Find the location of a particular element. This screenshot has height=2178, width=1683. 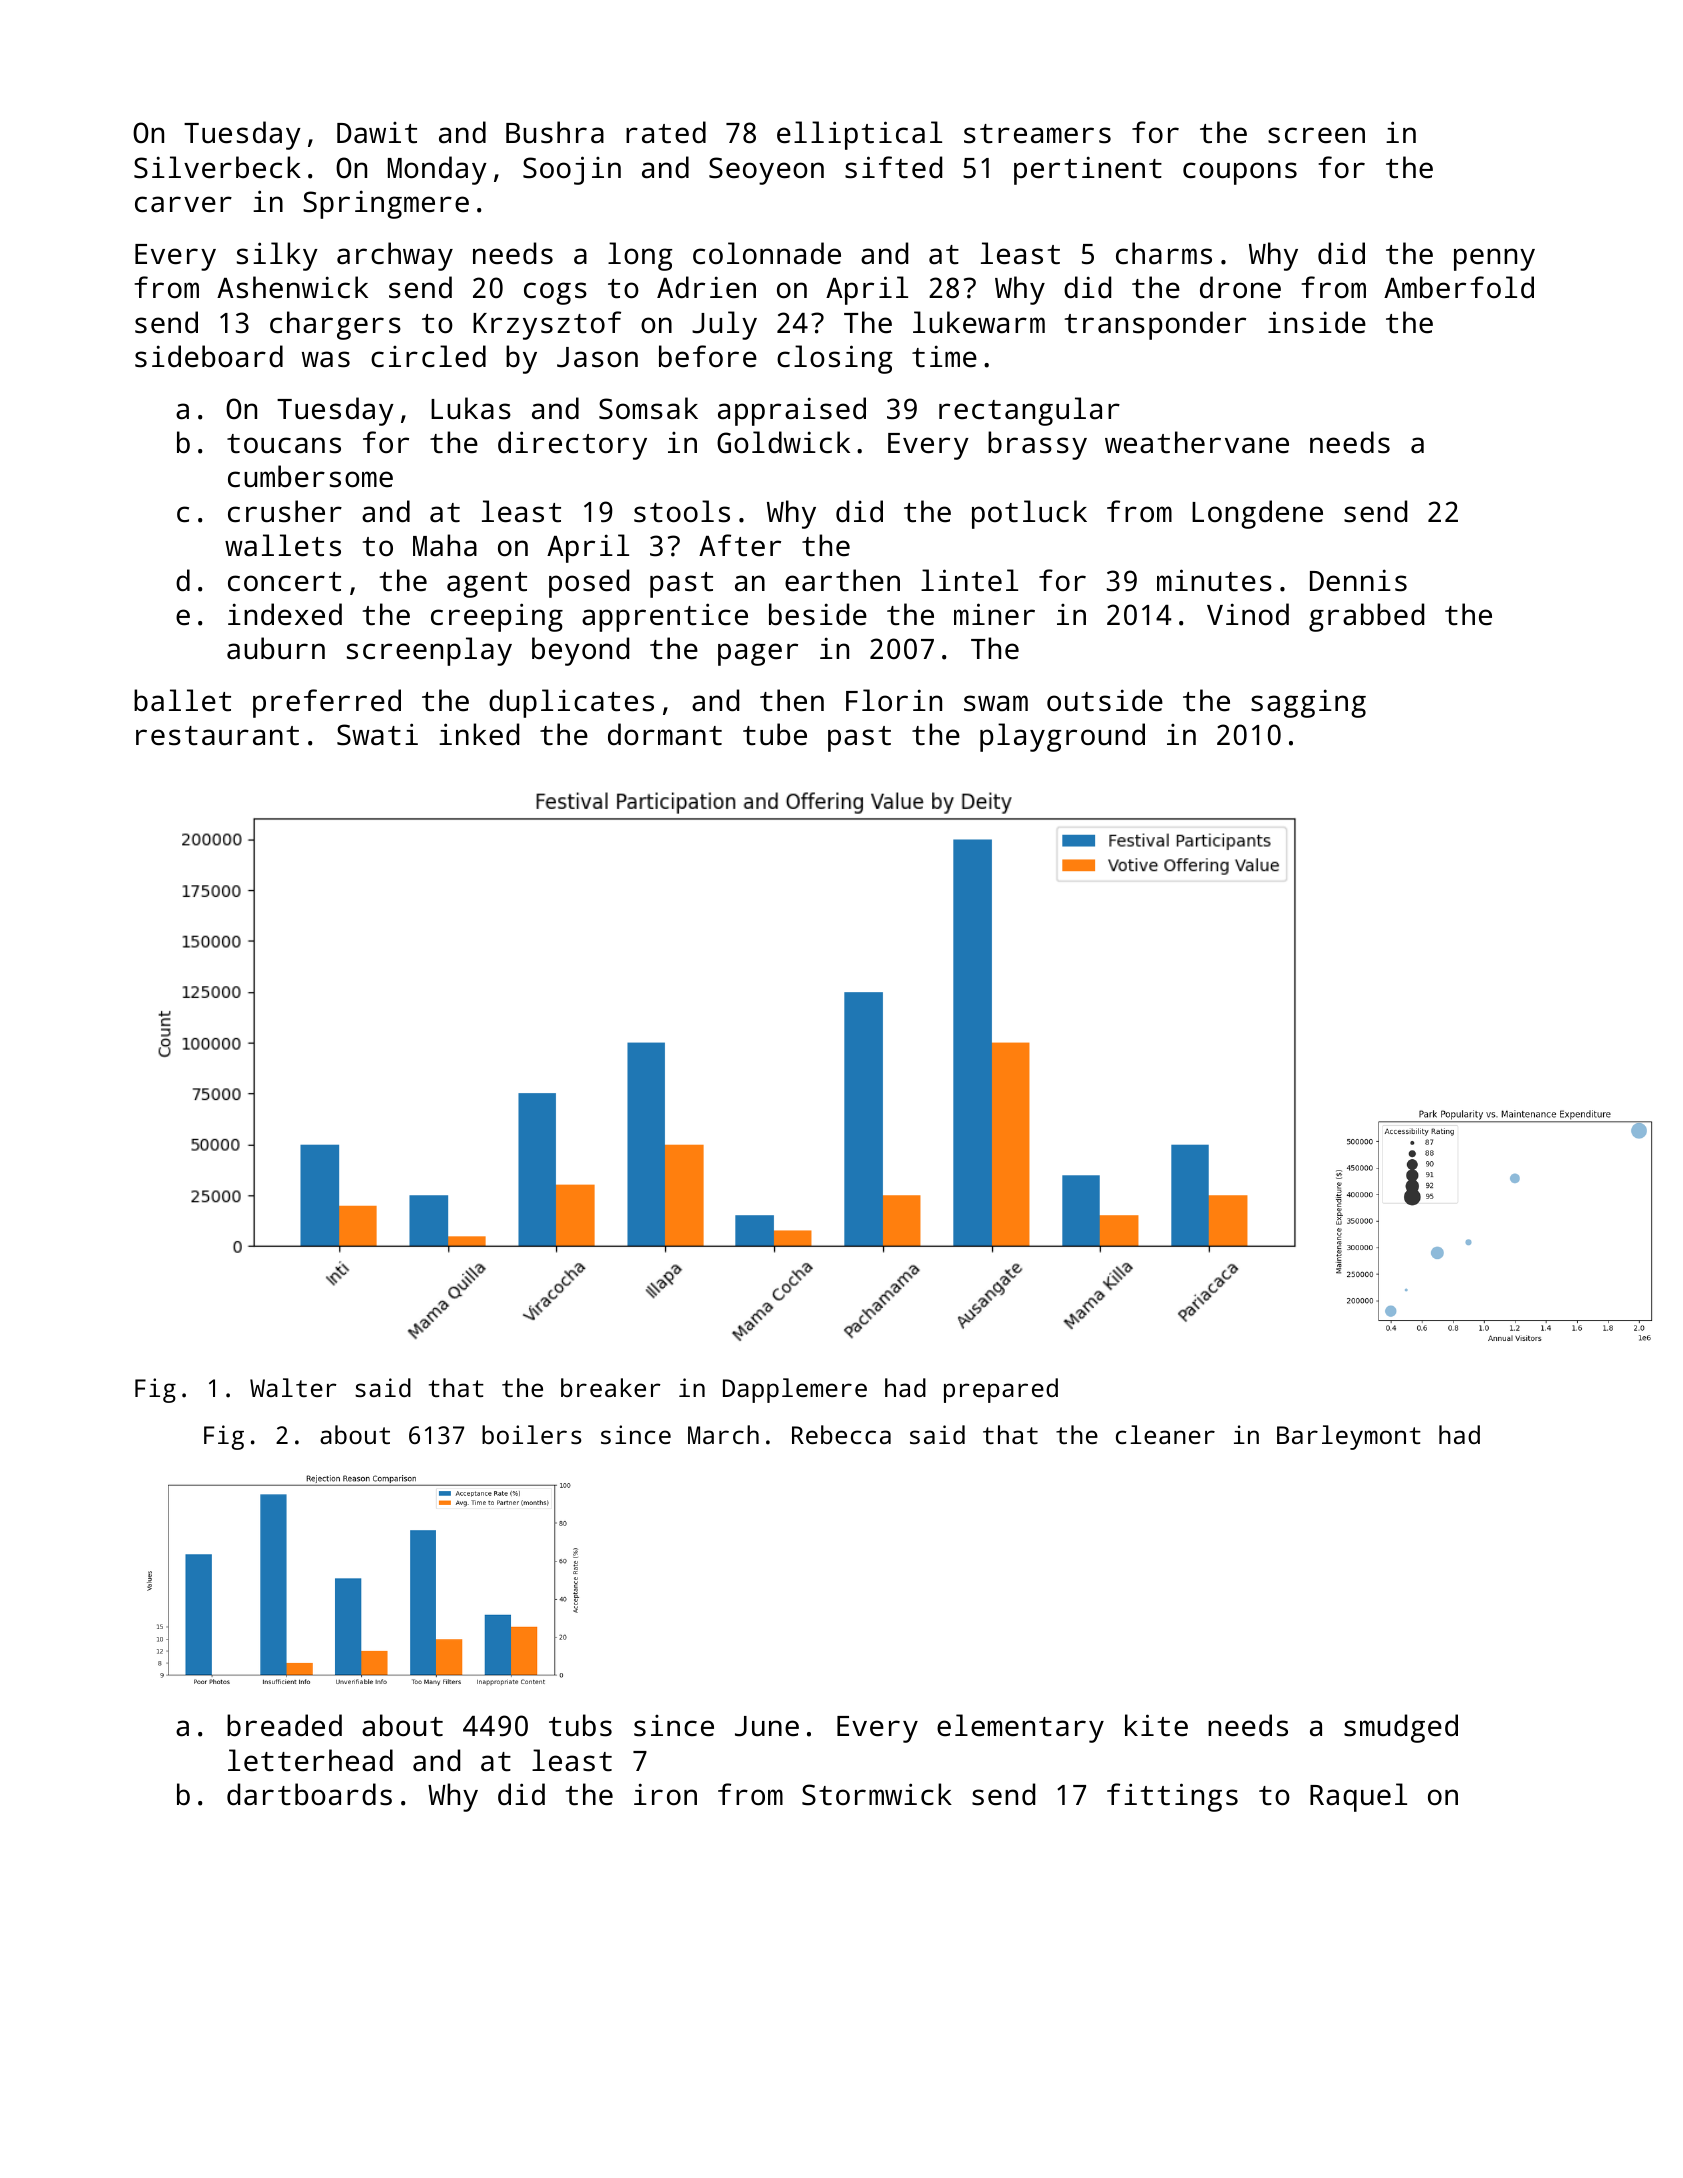

preferred is located at coordinates (327, 703).
